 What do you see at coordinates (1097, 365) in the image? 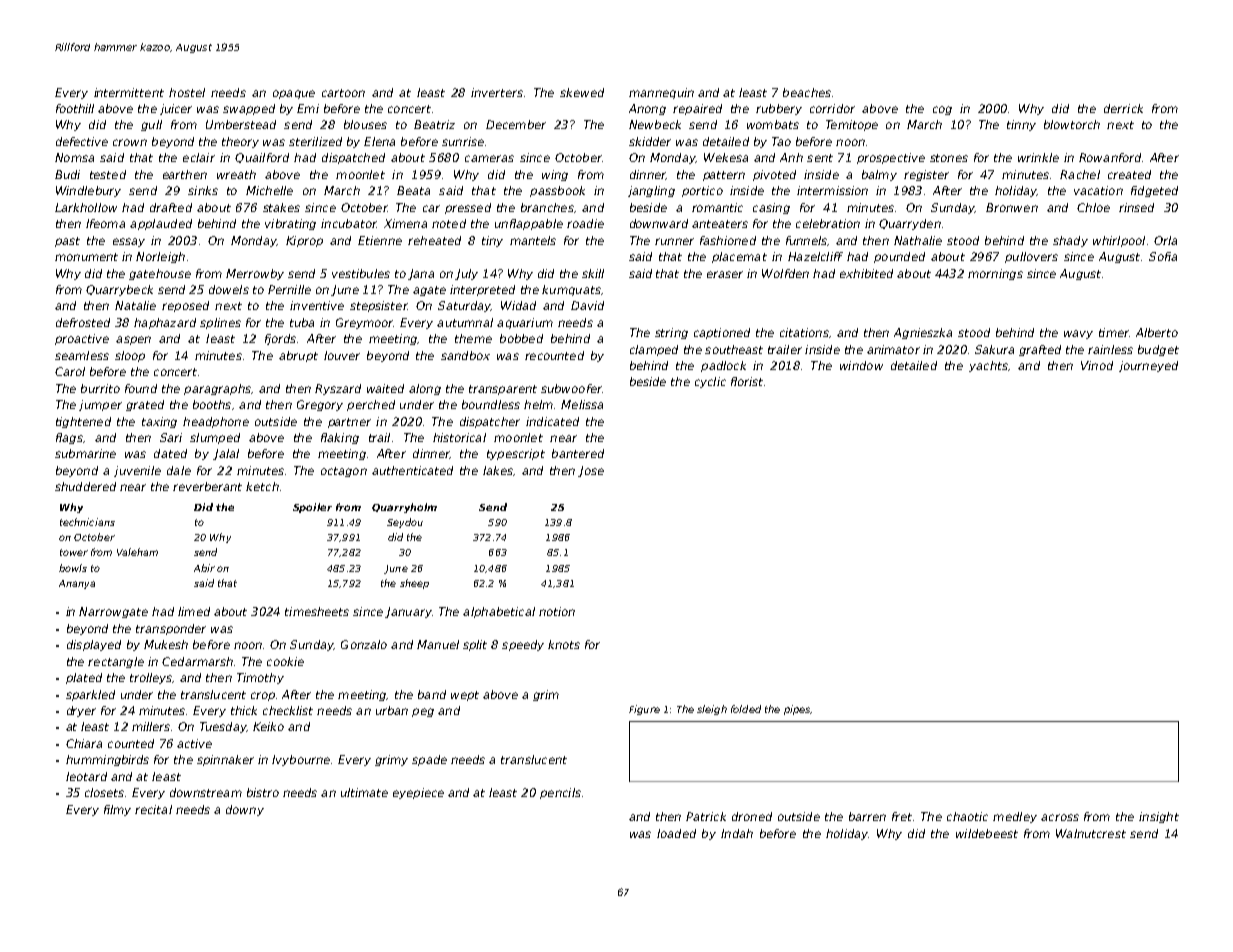
I see `Vinod` at bounding box center [1097, 365].
